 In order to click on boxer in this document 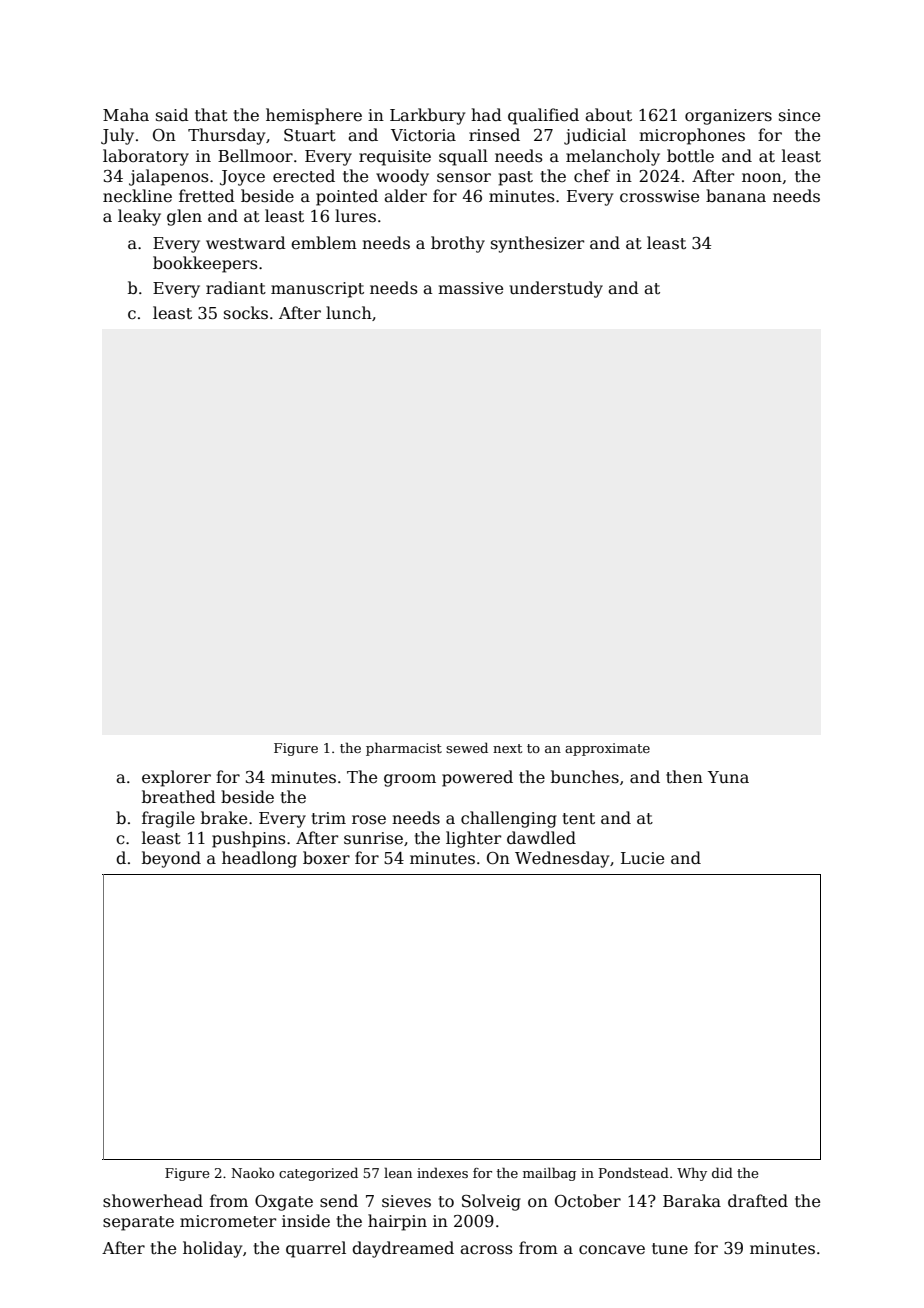, I will do `click(326, 857)`.
